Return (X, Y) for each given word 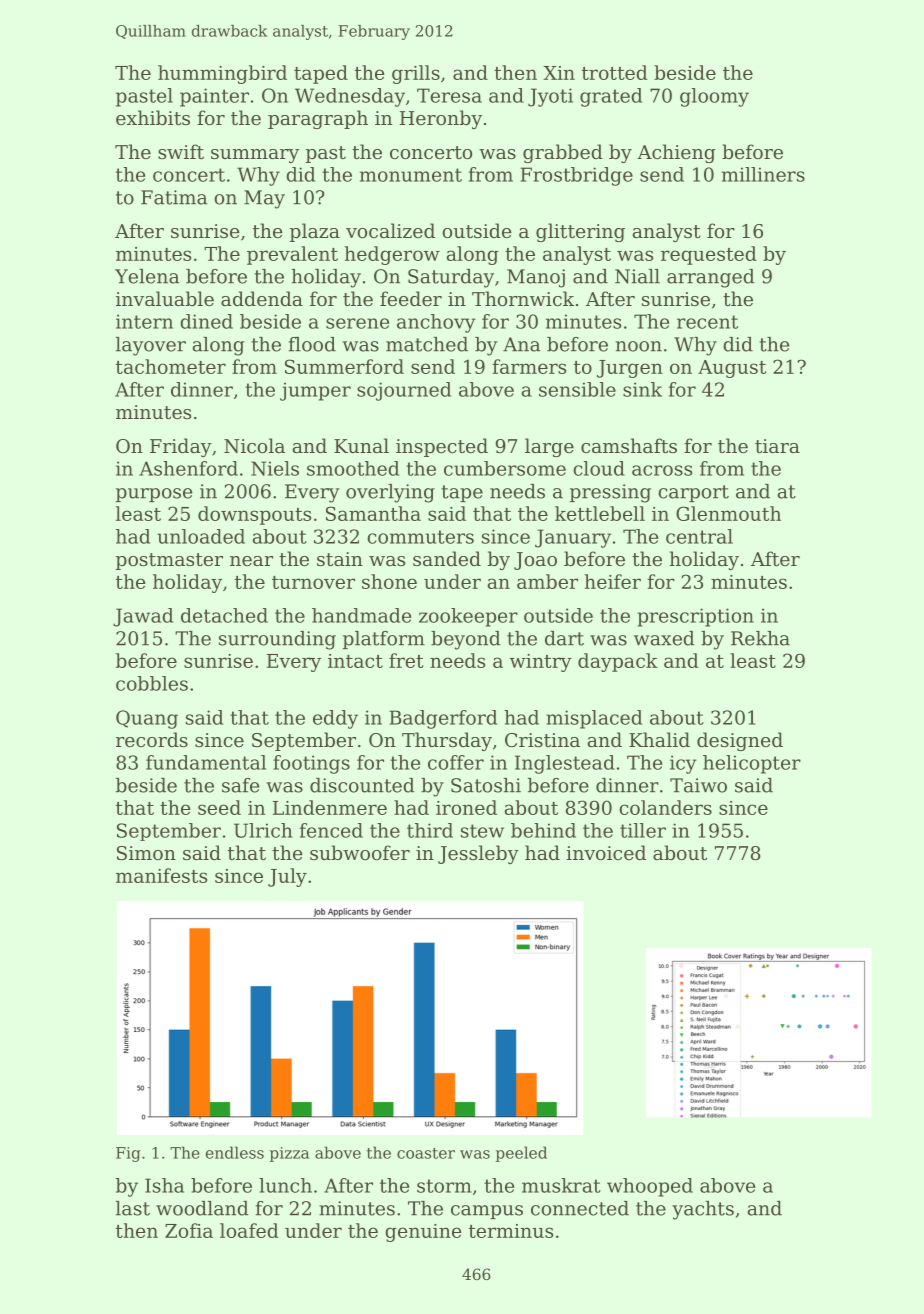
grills (416, 74)
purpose (154, 495)
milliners (763, 174)
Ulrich (263, 830)
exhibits (153, 117)
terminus (511, 1231)
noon (639, 346)
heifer (613, 581)
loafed (249, 1230)
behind (543, 830)
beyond (466, 640)
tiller (643, 830)
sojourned (404, 391)
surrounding (277, 640)
